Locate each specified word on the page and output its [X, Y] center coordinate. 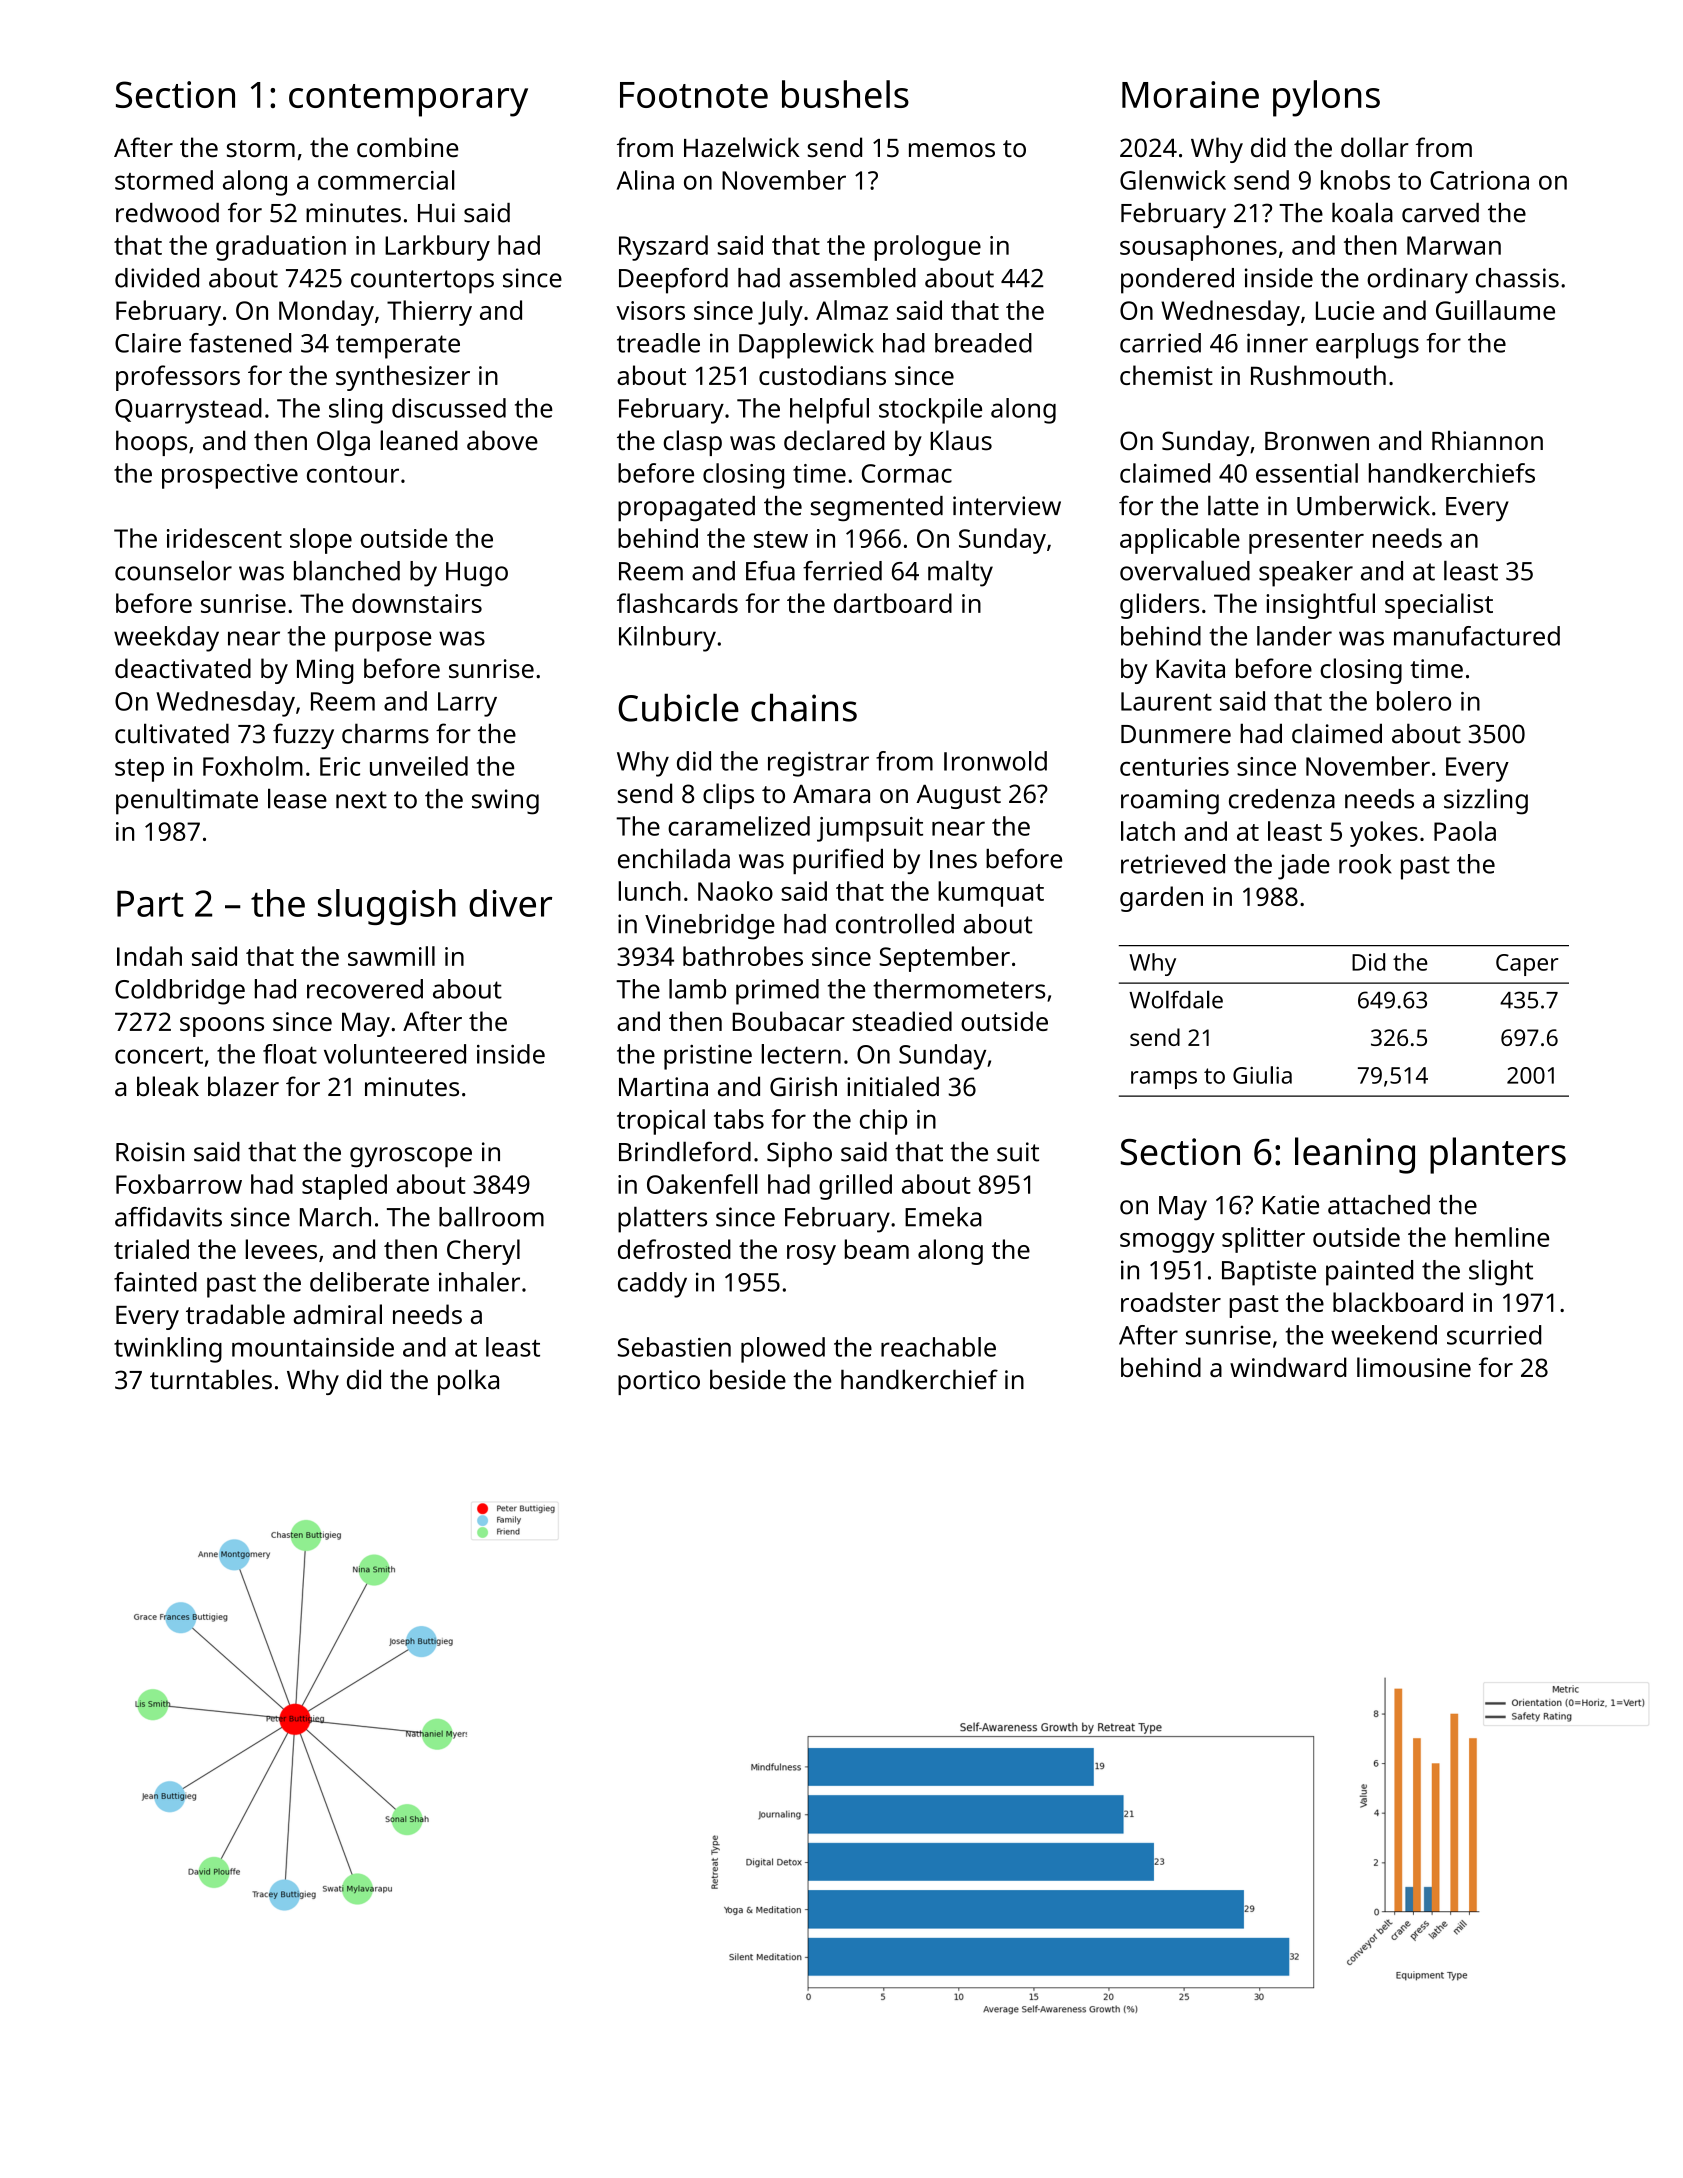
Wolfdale [1176, 999]
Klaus [961, 440]
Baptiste [1269, 1273]
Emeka [943, 1217]
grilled [855, 1187]
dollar [1375, 147]
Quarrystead [188, 411]
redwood [167, 213]
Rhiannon [1487, 440]
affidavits [168, 1217]
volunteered [395, 1054]
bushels [845, 94]
